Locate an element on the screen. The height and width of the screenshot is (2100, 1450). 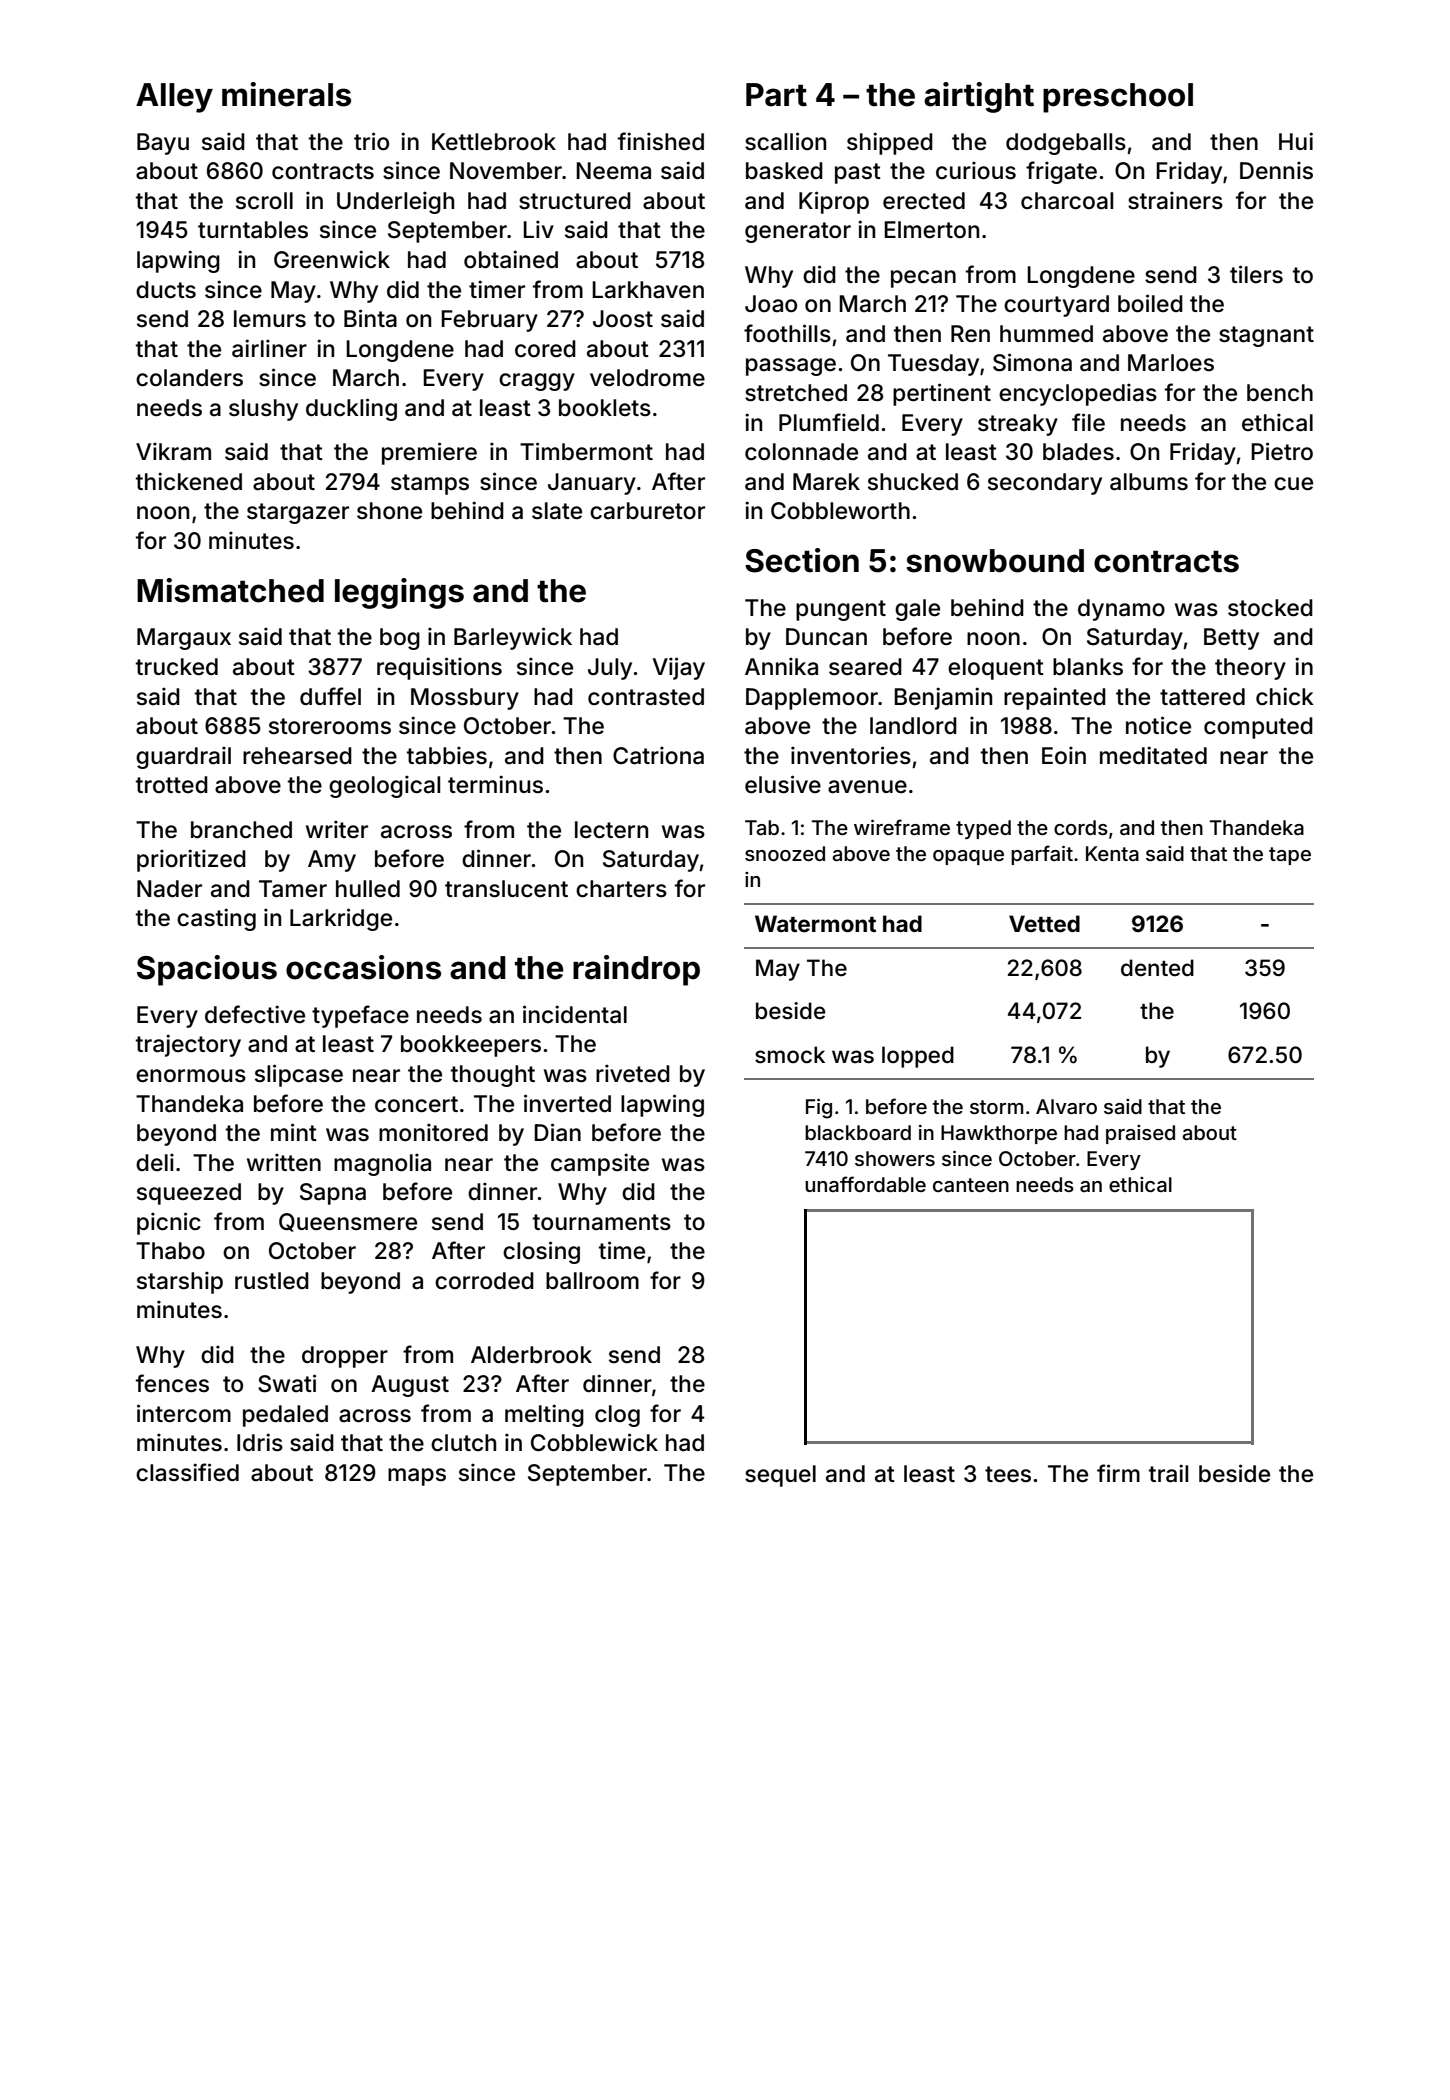
Part is located at coordinates (776, 95).
